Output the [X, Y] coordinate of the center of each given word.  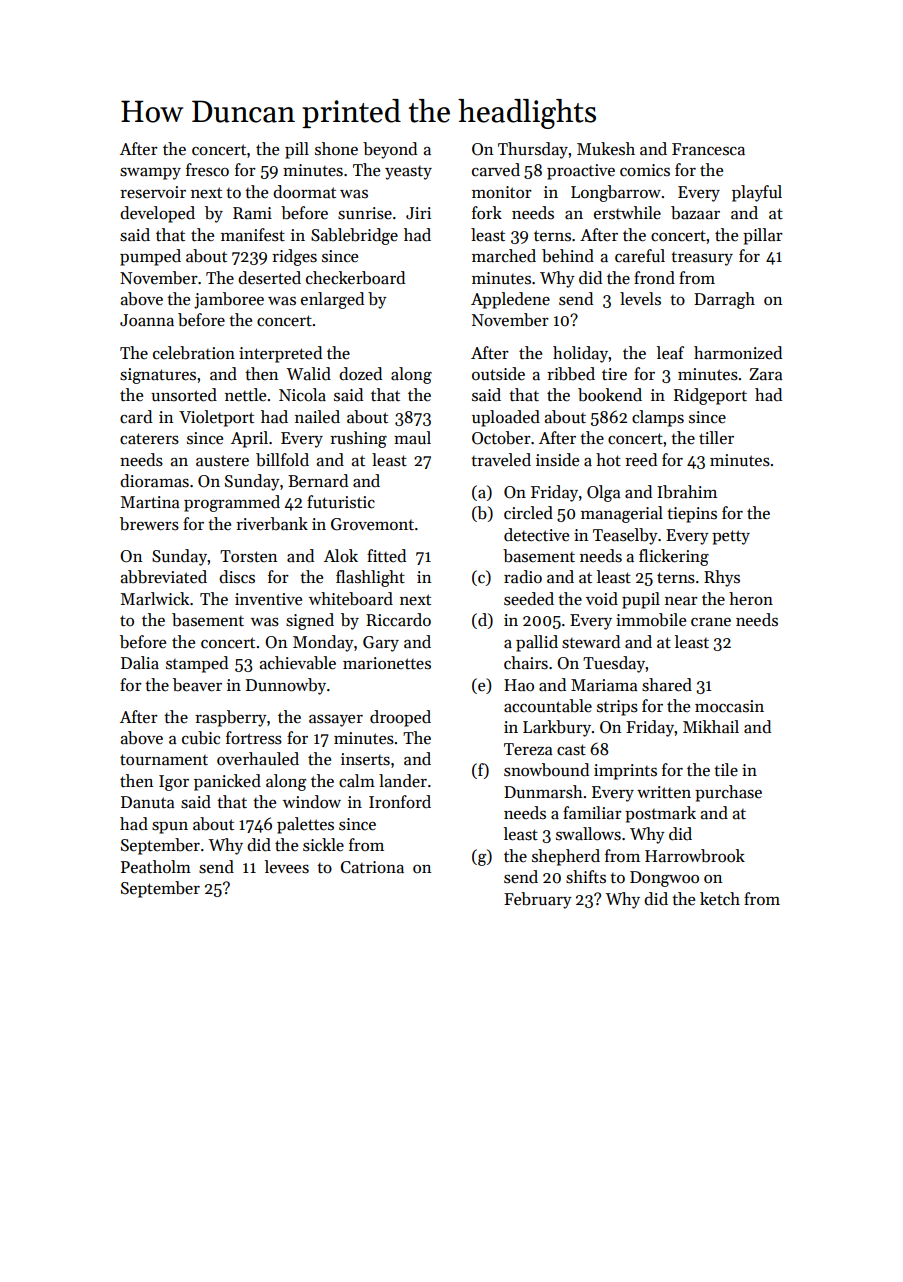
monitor [502, 192]
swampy [150, 174]
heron [751, 599]
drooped [400, 718]
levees [287, 867]
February [538, 900]
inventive [268, 599]
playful [757, 193]
